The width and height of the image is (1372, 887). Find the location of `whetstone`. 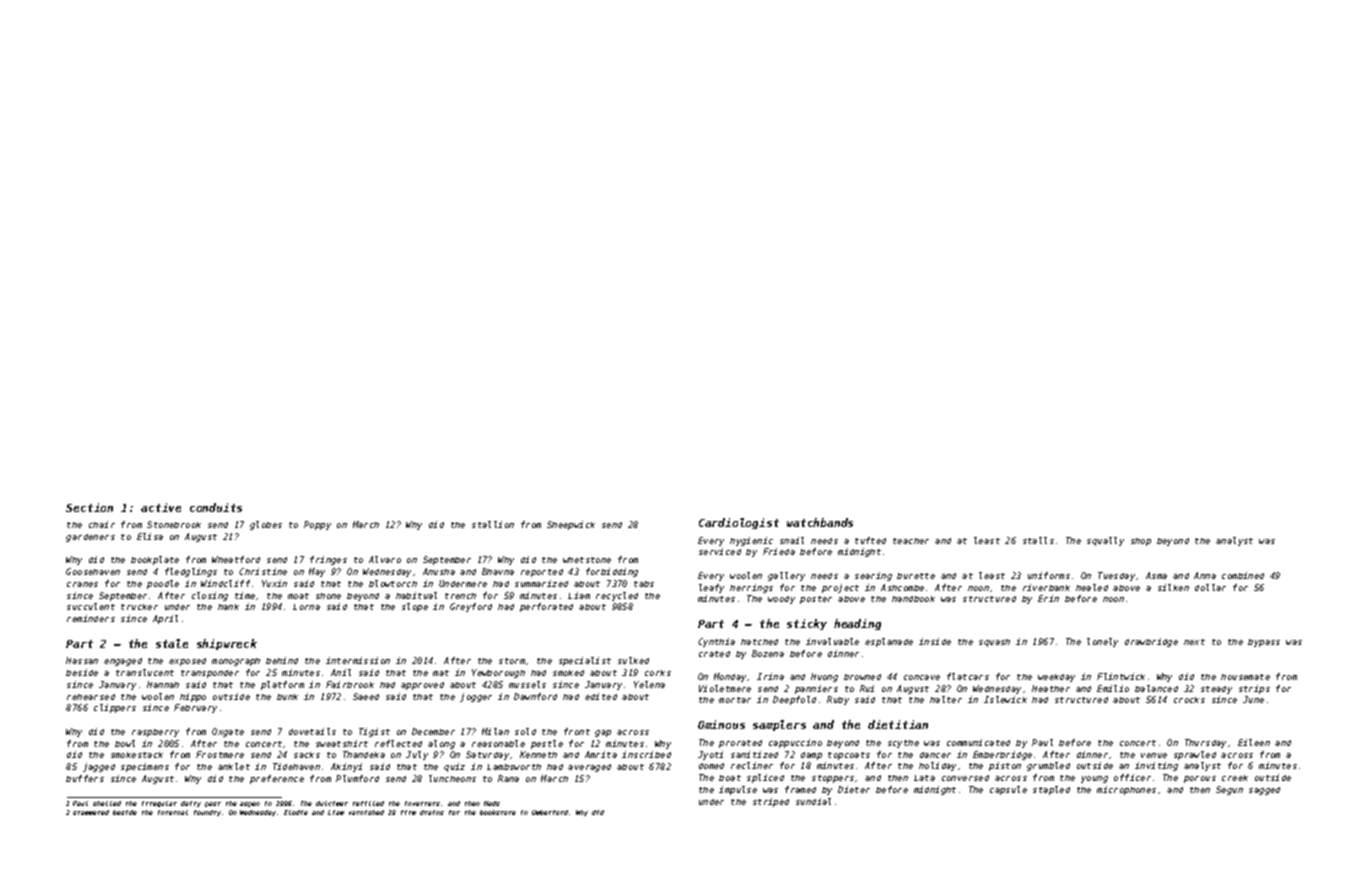

whetstone is located at coordinates (587, 560).
